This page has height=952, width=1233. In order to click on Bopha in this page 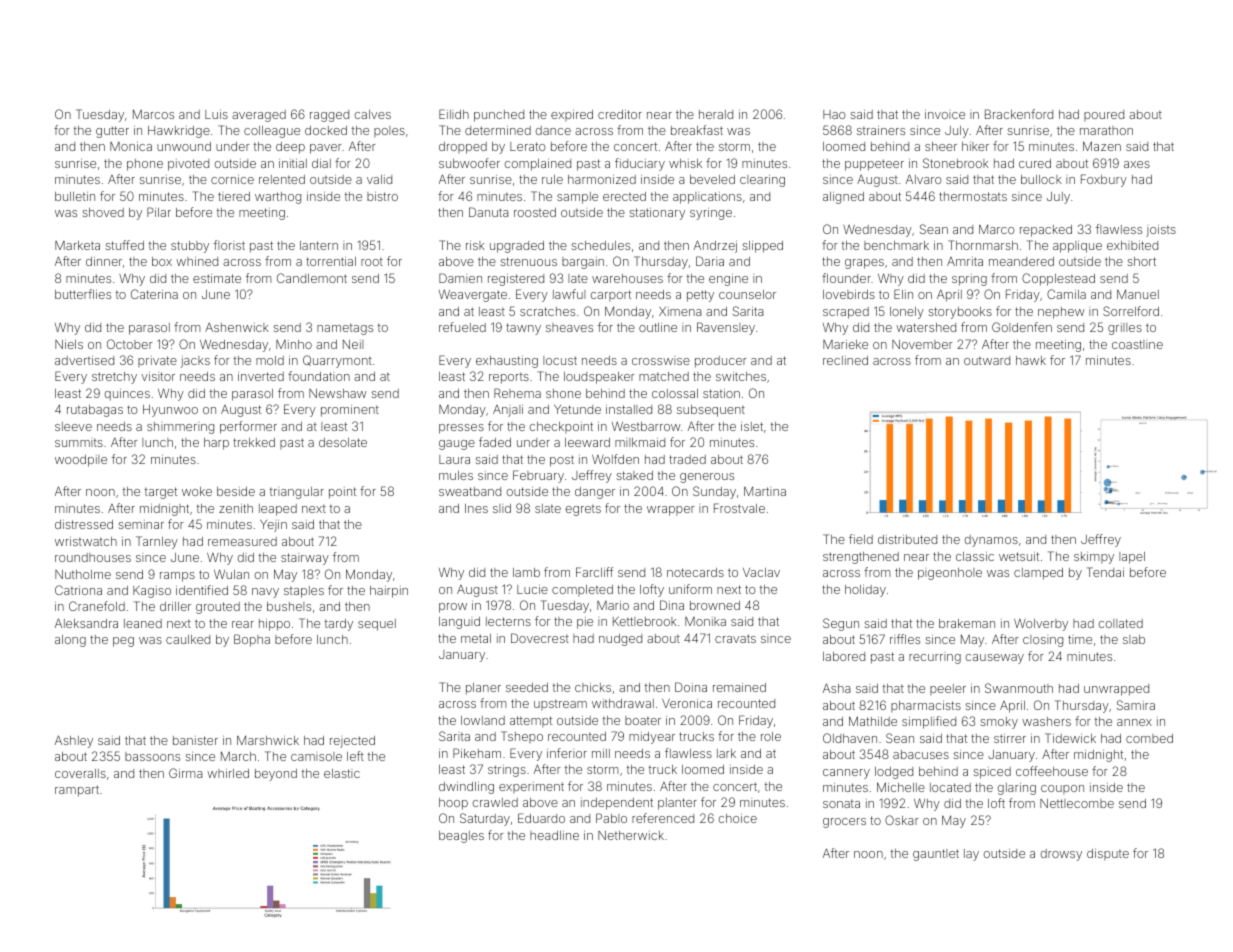, I will do `click(252, 640)`.
